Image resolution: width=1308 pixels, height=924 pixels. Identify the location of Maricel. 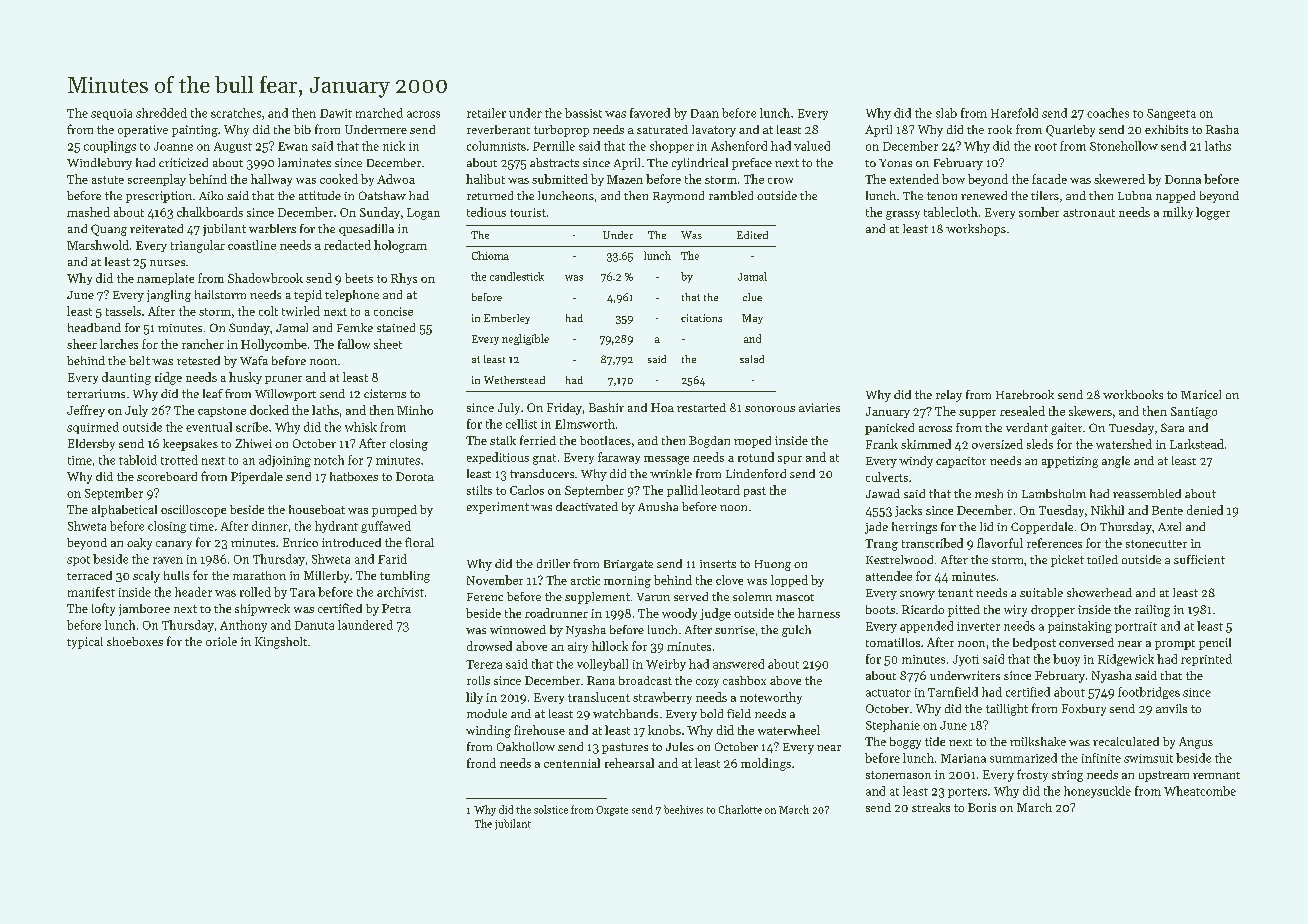
(1201, 394).
